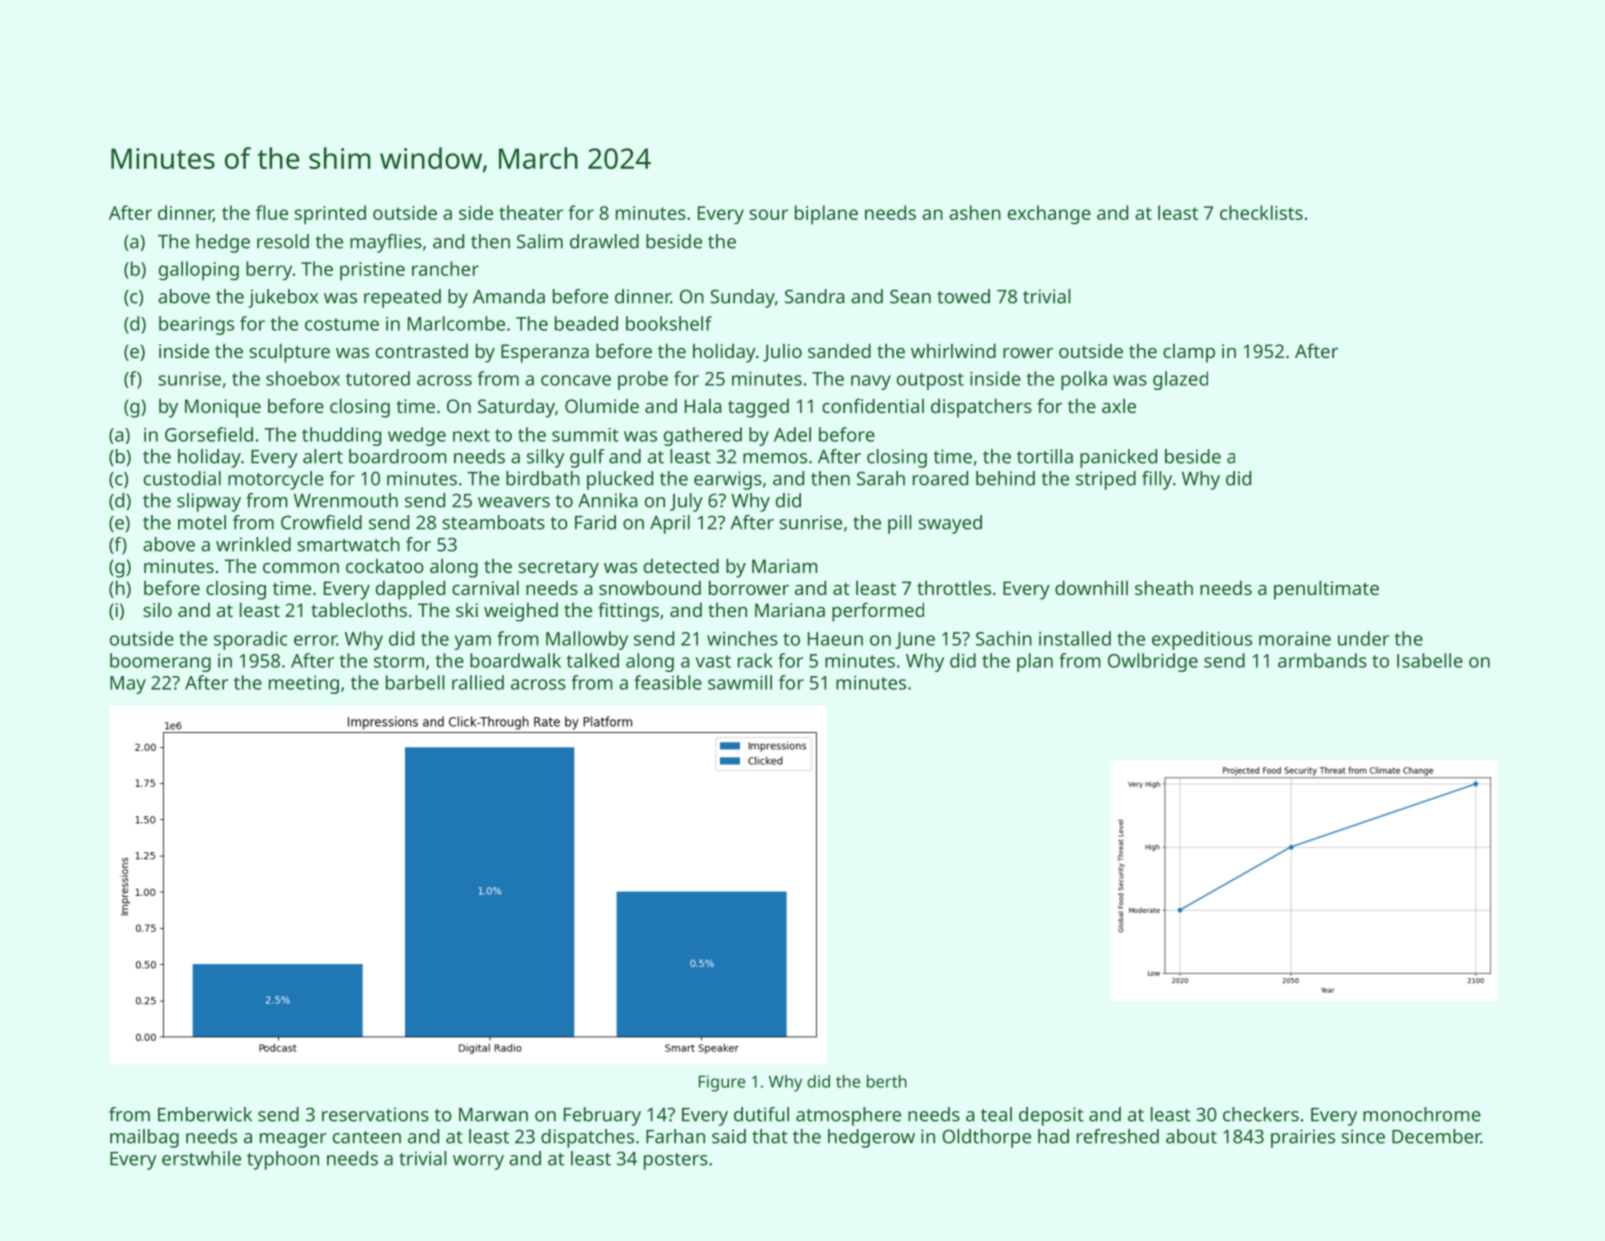 This image has height=1241, width=1605. Describe the element at coordinates (385, 566) in the image. I see `cockatoo` at that location.
